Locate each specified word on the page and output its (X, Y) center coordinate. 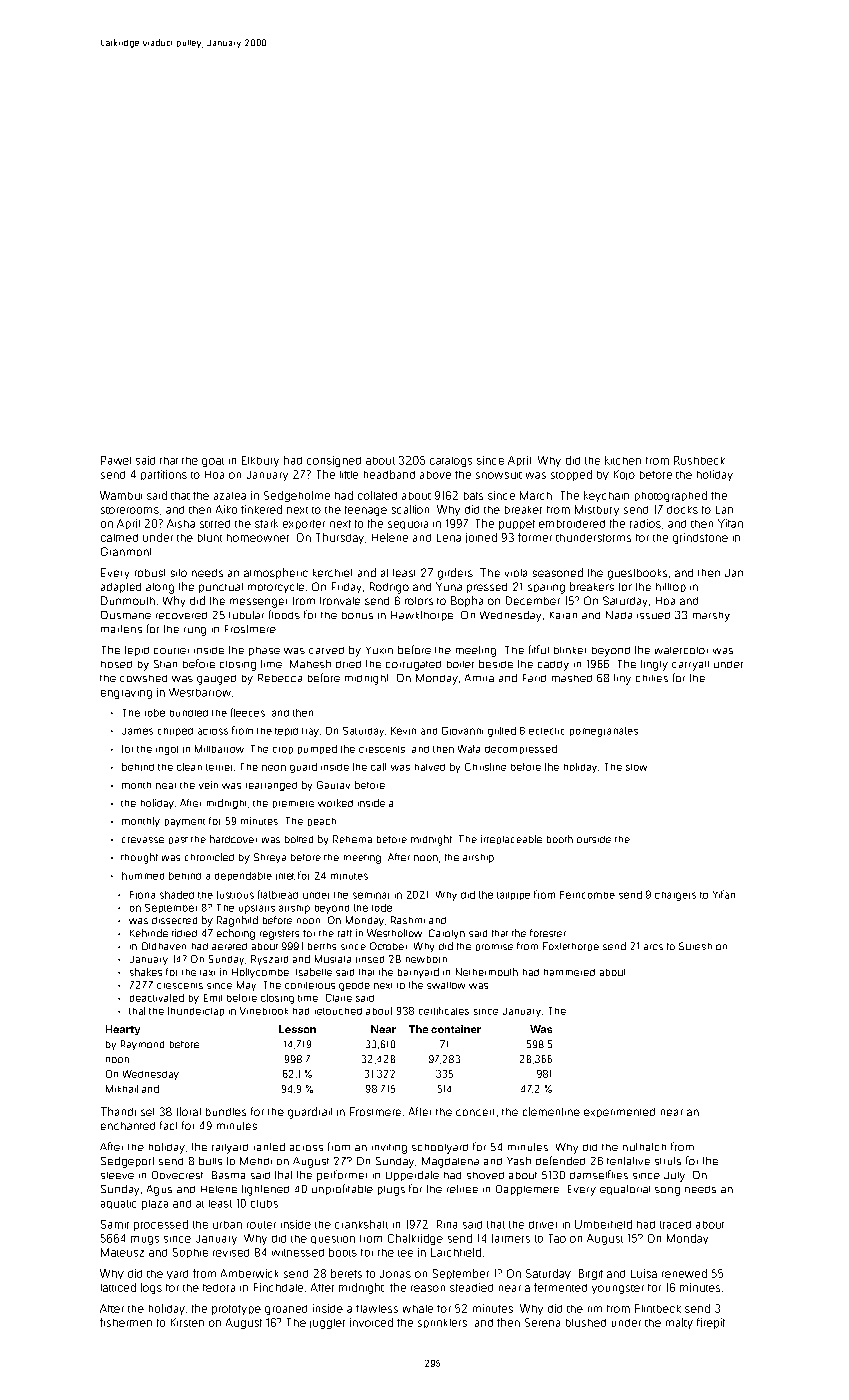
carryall (690, 666)
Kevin (403, 731)
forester (548, 933)
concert (475, 1112)
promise (494, 947)
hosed (116, 664)
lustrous (235, 895)
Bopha (467, 601)
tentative (628, 1161)
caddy (553, 666)
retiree (462, 1189)
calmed (119, 538)
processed (161, 1225)
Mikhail (122, 1089)
